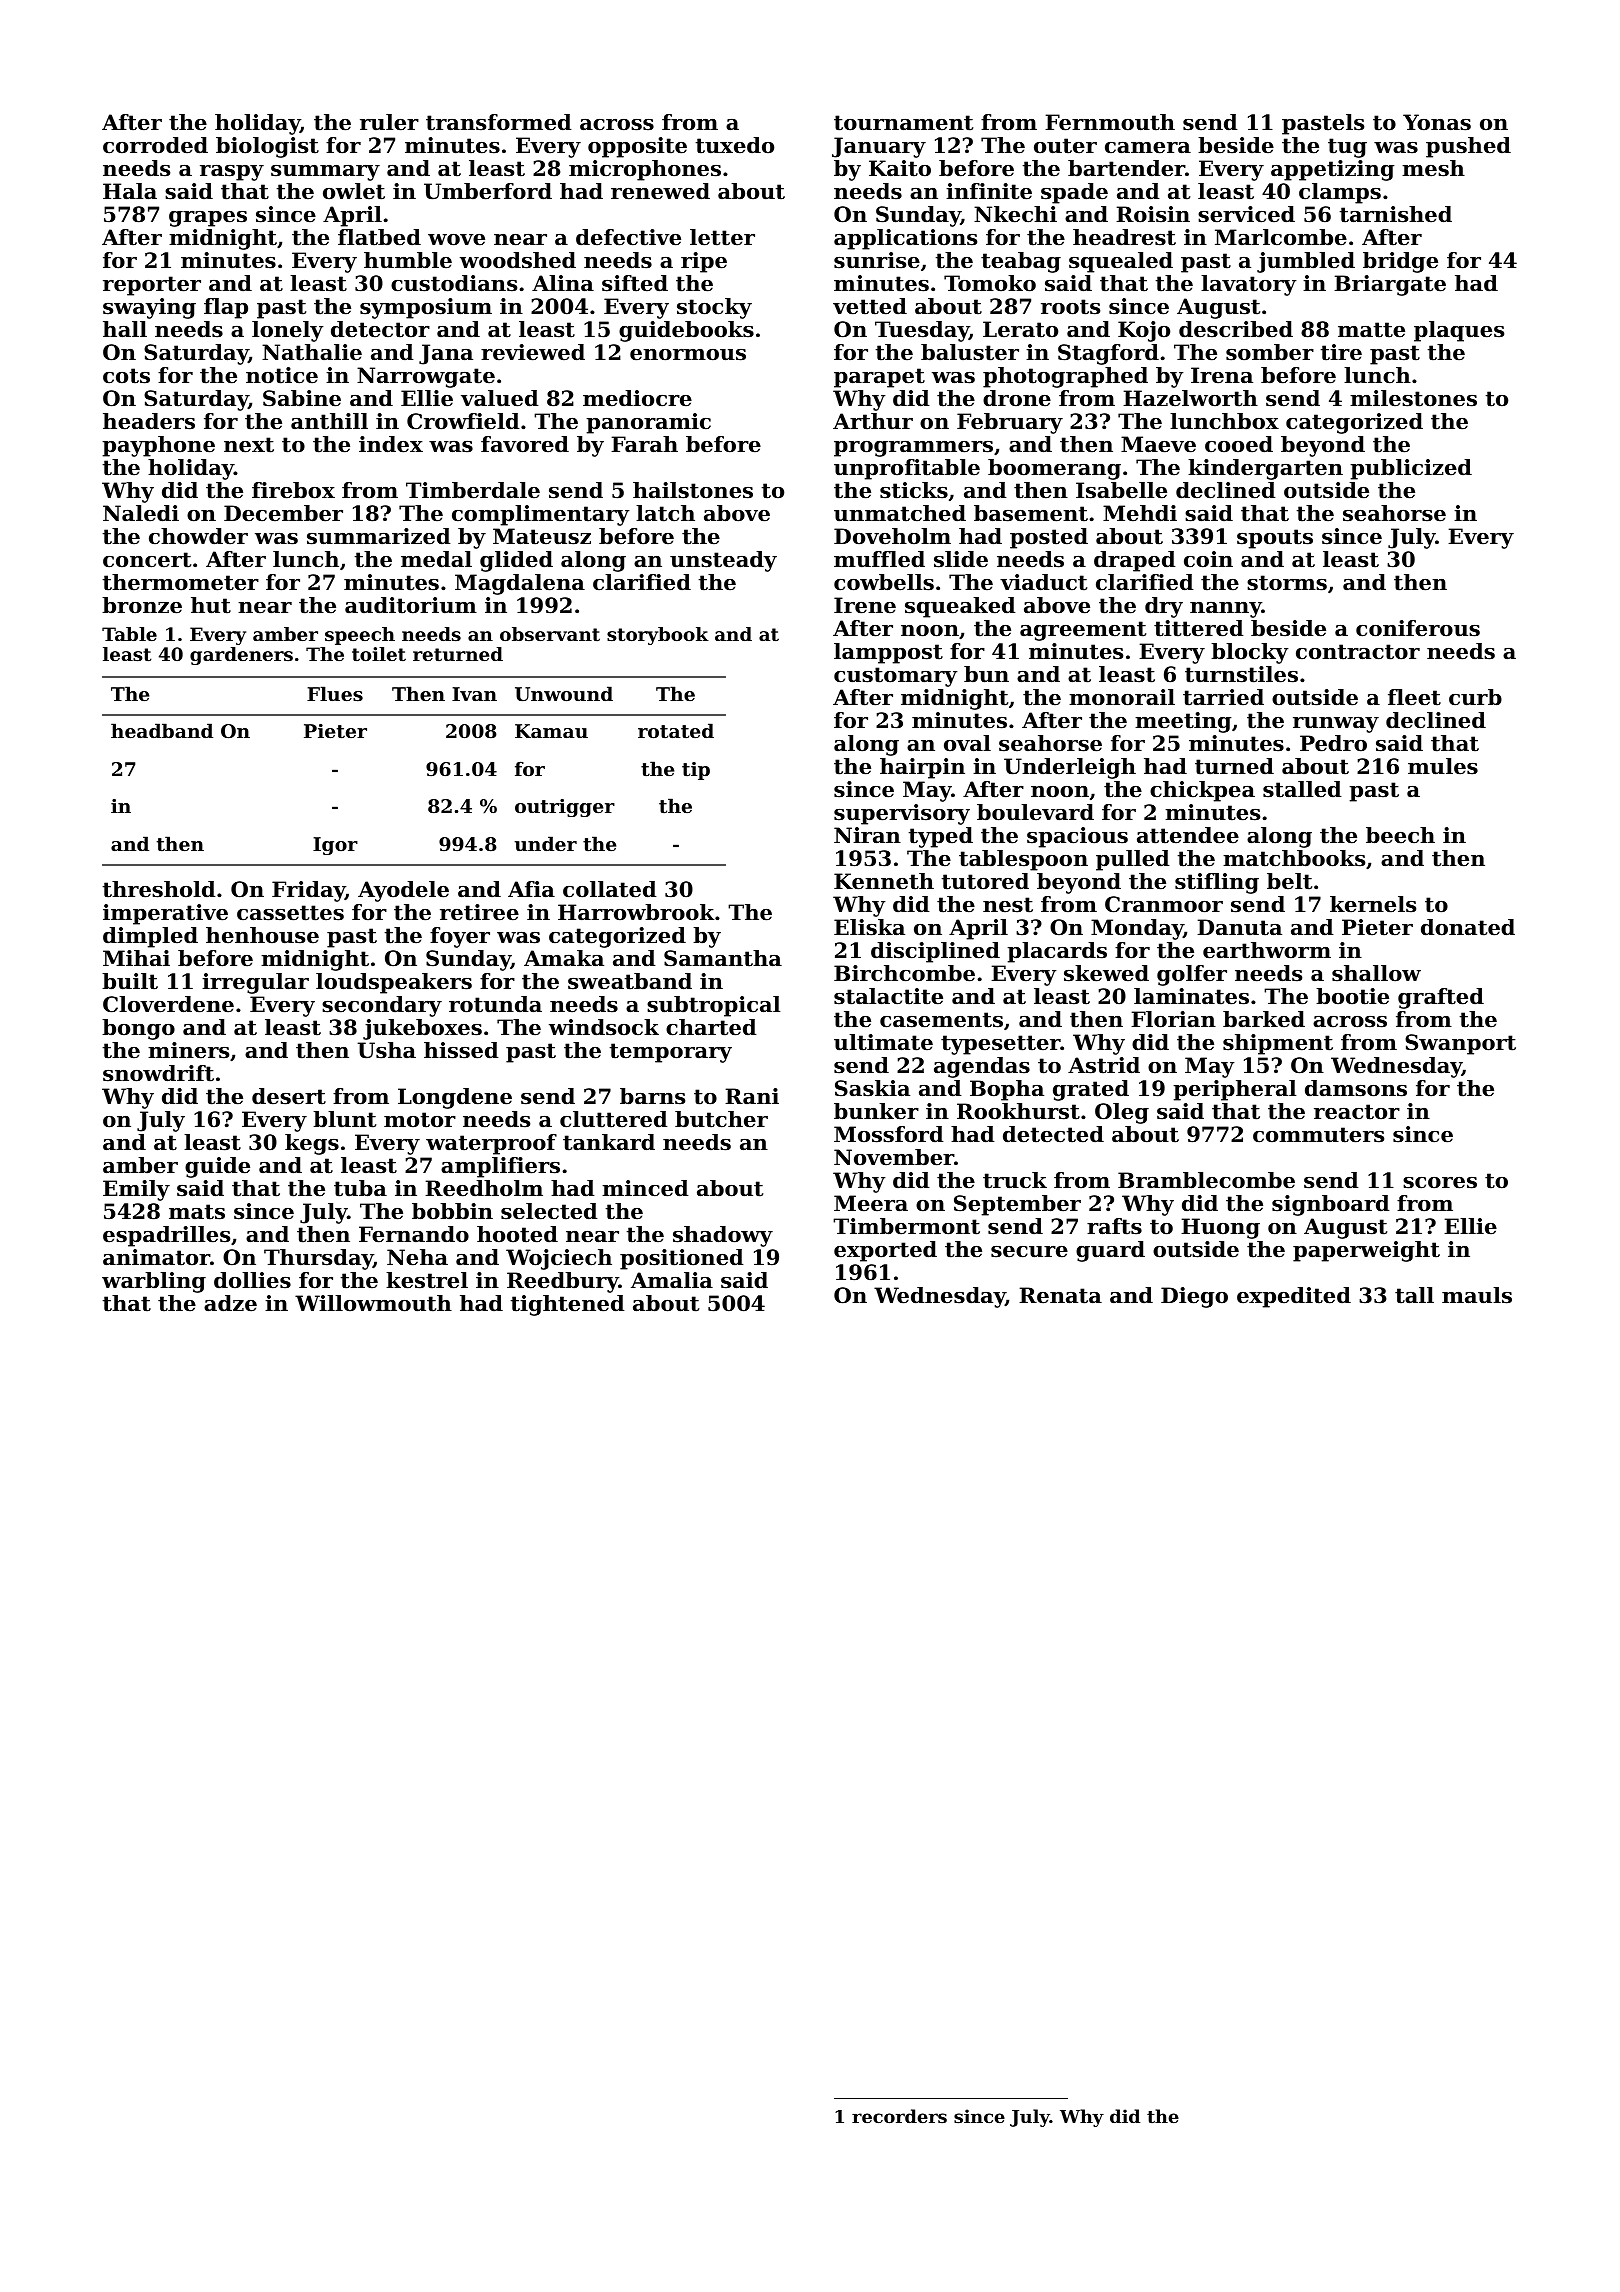 This document has height=2292, width=1620. What do you see at coordinates (1441, 998) in the document?
I see `grafted` at bounding box center [1441, 998].
